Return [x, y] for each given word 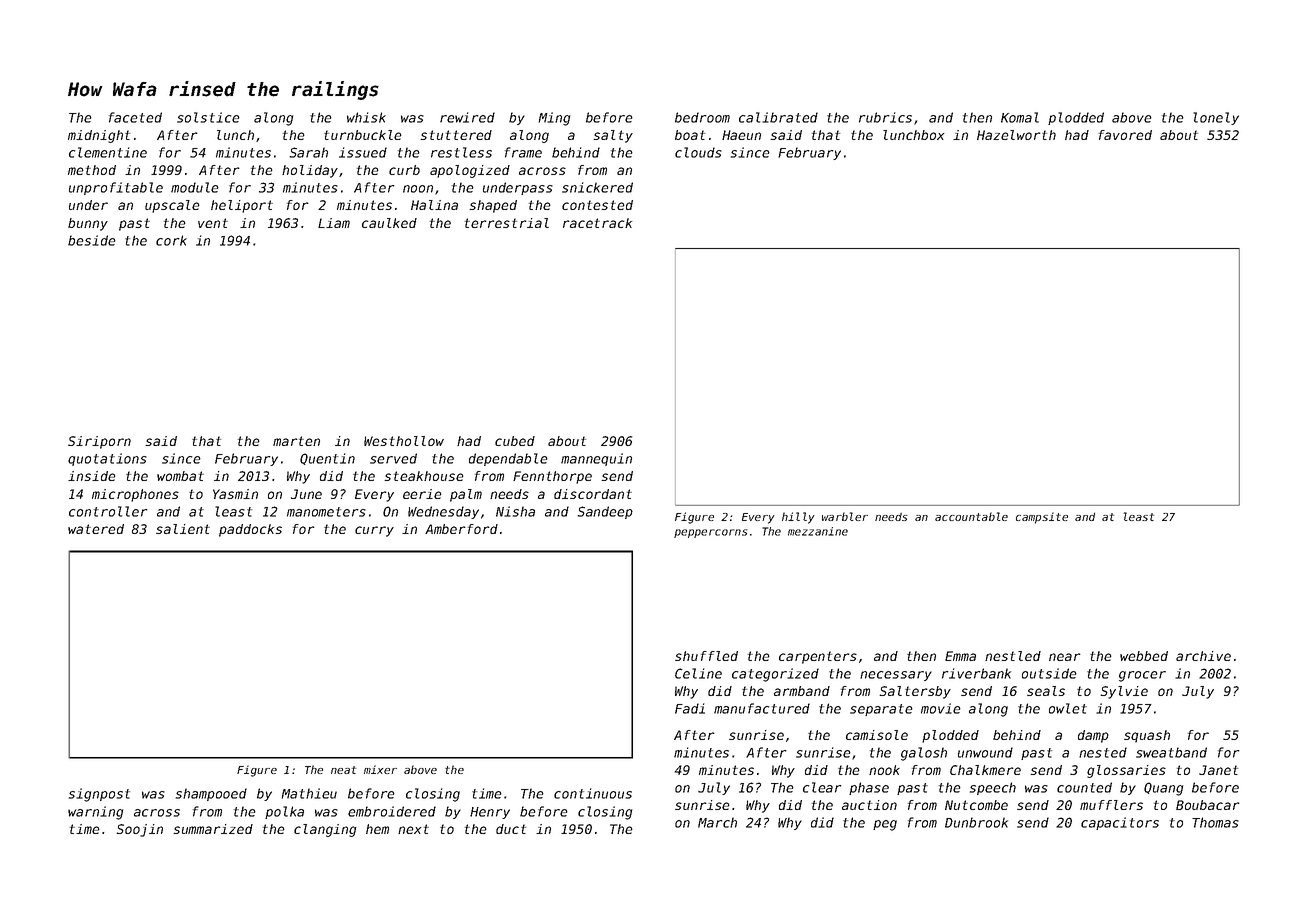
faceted [135, 117]
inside [92, 476]
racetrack [597, 223]
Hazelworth [1016, 135]
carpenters [818, 657]
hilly [798, 518]
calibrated [778, 117]
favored [1125, 135]
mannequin [596, 459]
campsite [1042, 518]
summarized [213, 829]
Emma [960, 656]
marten [296, 441]
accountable [971, 516]
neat [343, 770]
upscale [172, 206]
